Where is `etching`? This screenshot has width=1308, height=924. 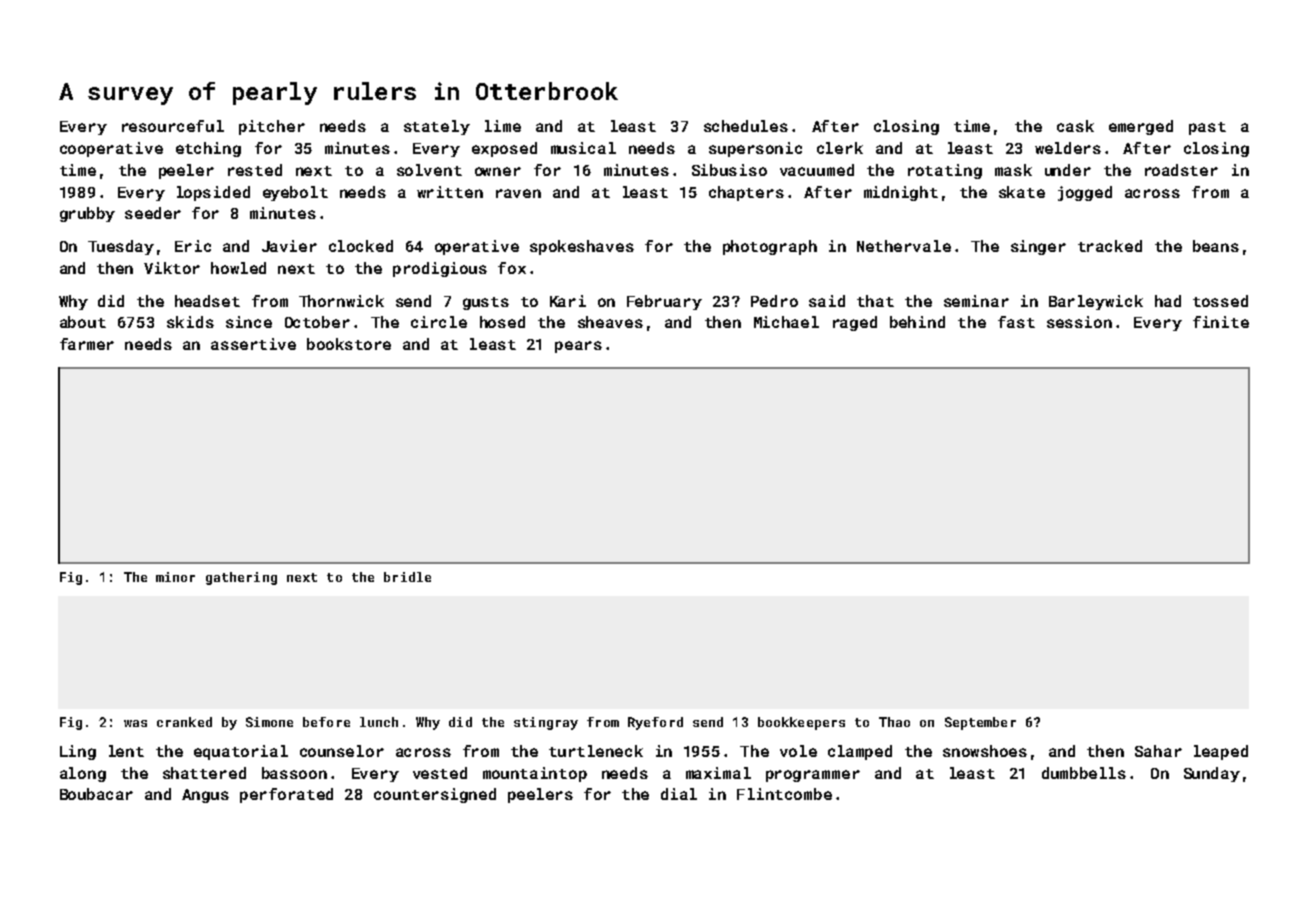 etching is located at coordinates (208, 149).
